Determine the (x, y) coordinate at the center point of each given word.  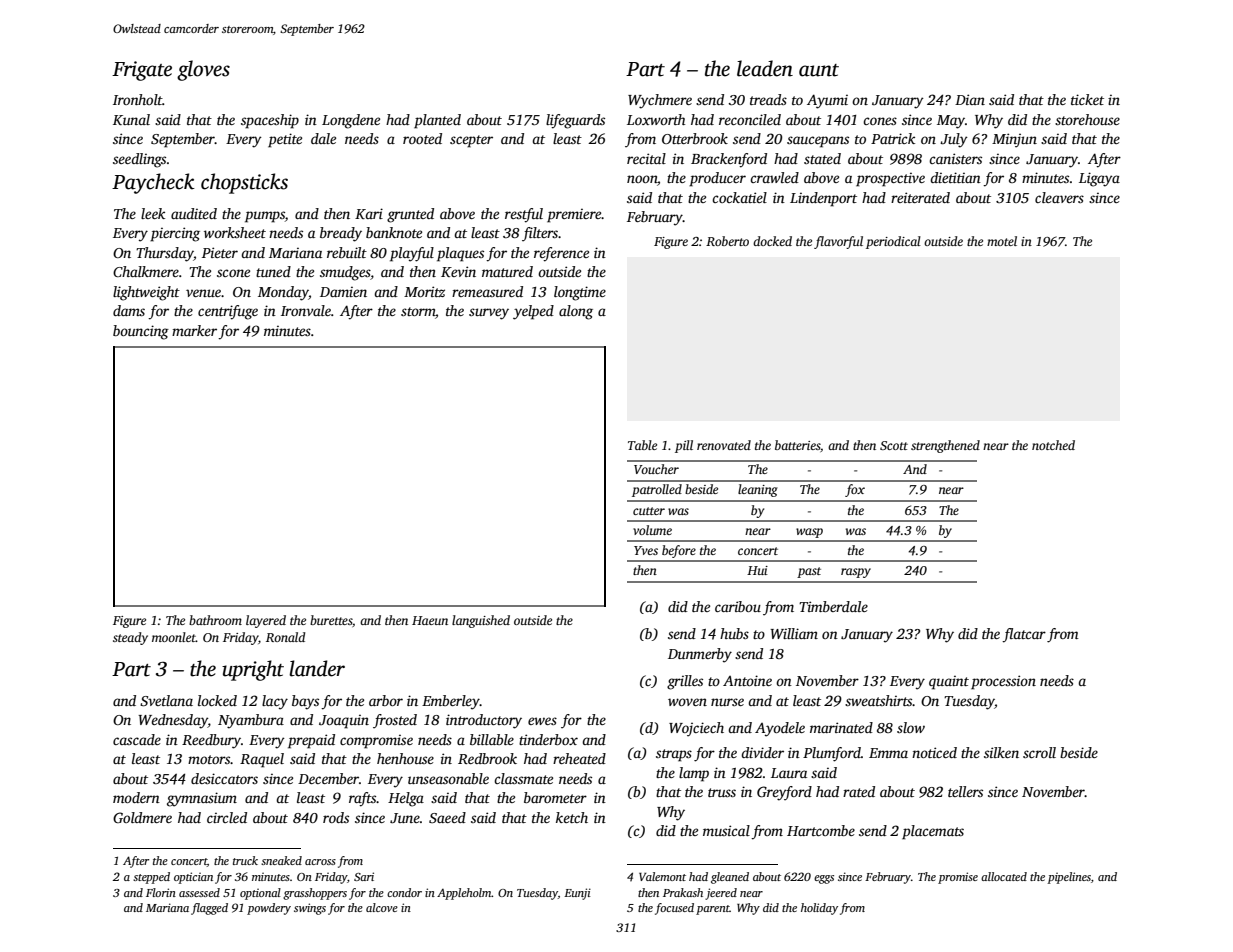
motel (1002, 241)
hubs (734, 633)
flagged (209, 909)
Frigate (142, 71)
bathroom (215, 620)
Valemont (662, 876)
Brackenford (729, 160)
